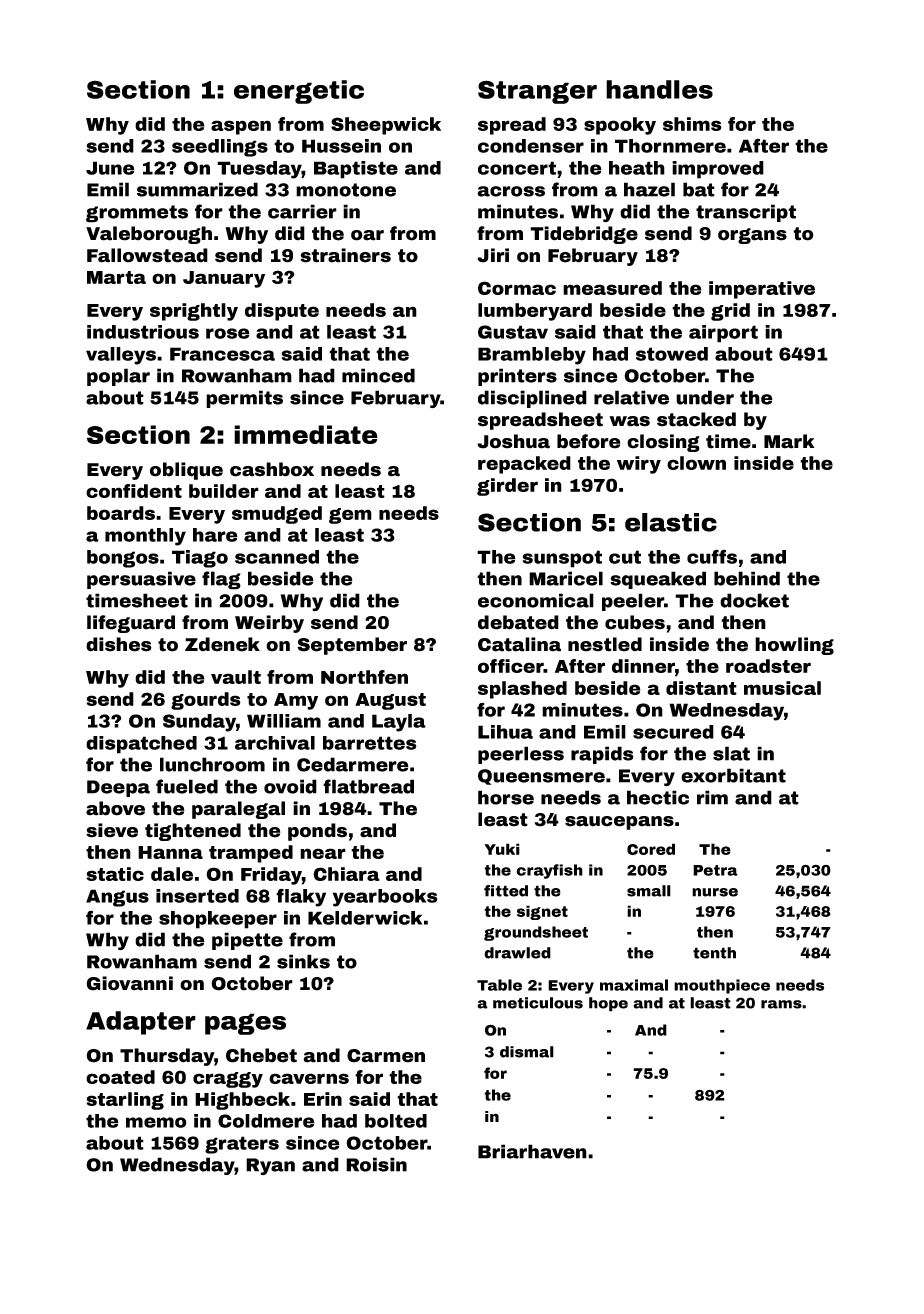  I want to click on Jiri, so click(493, 255).
